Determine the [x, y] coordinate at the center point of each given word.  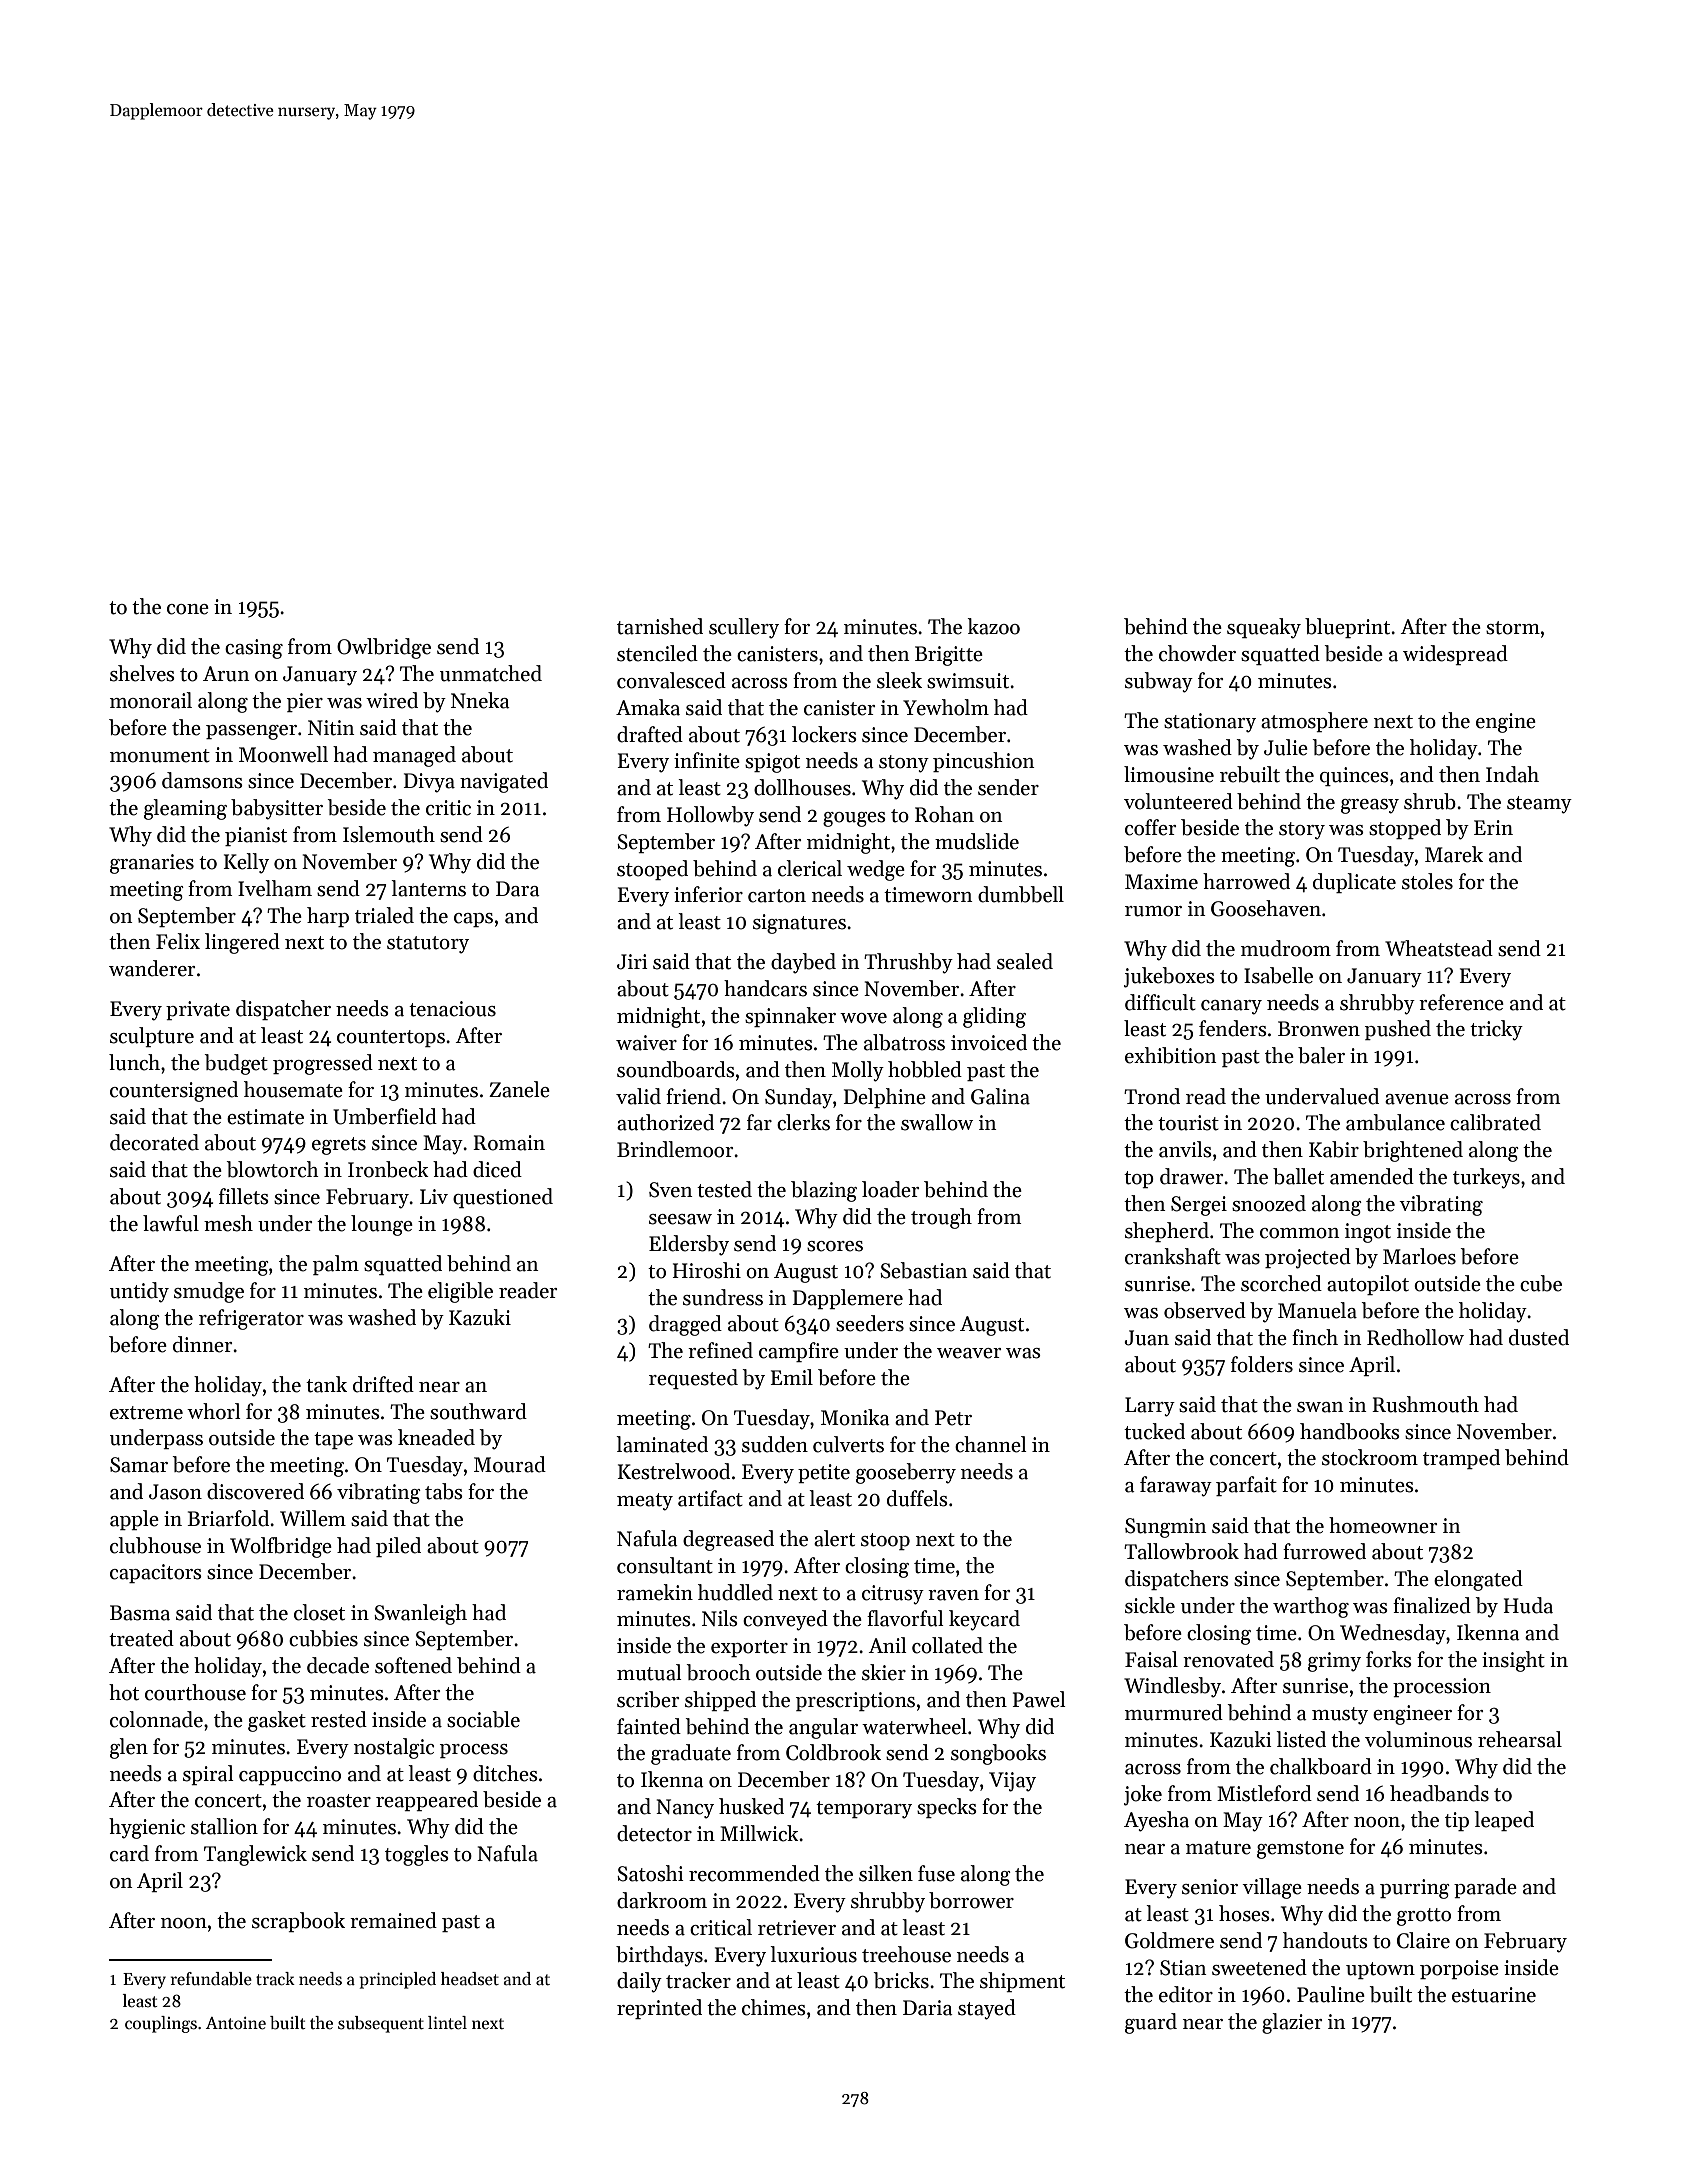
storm [1513, 628]
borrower [971, 1900]
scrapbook [298, 1922]
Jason [175, 1492]
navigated [504, 782]
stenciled [657, 653]
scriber [648, 1699]
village [1272, 1888]
